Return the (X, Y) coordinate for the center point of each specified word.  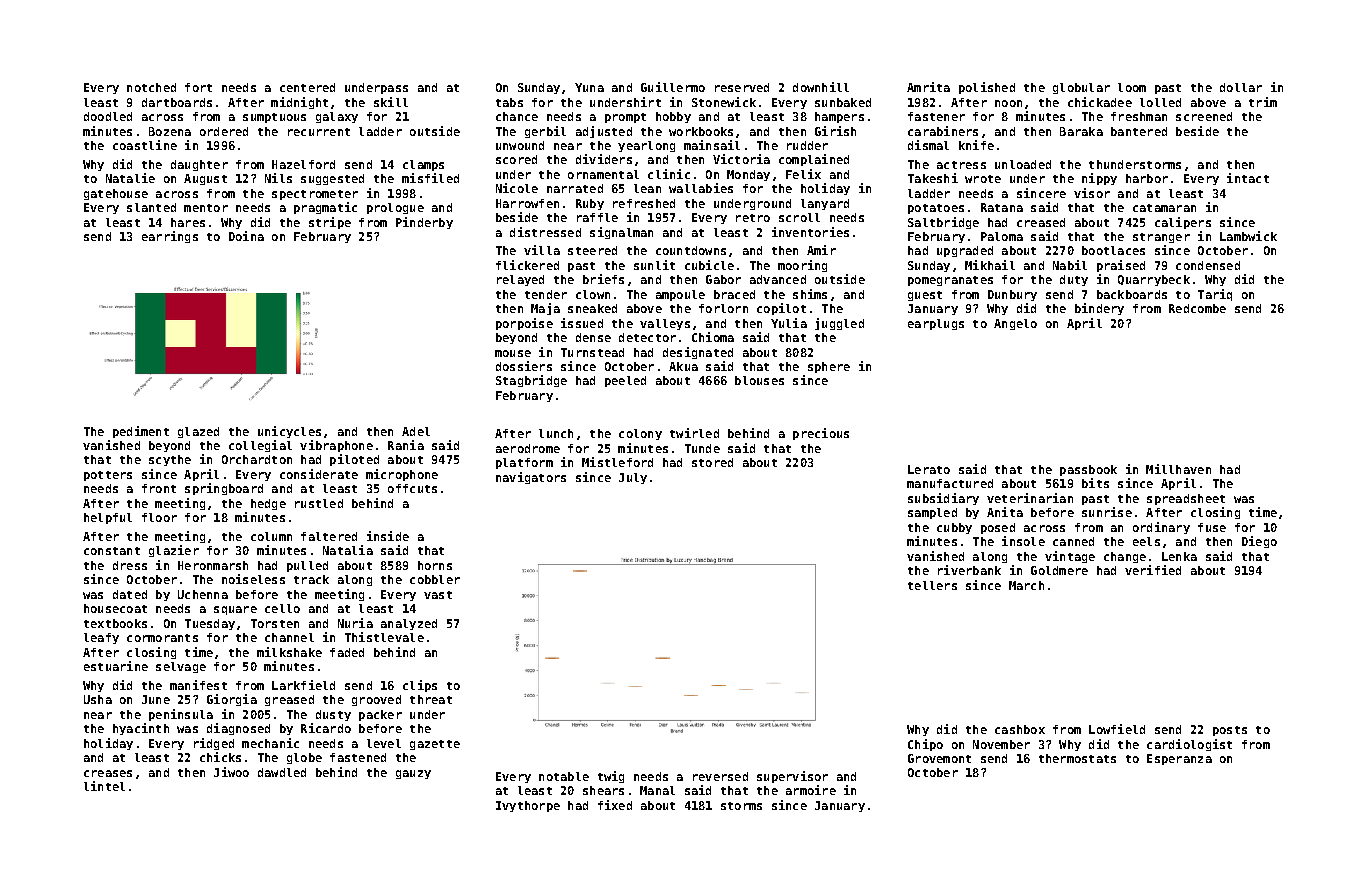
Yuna (589, 87)
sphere (829, 367)
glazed (198, 432)
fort (198, 87)
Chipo (925, 745)
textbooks (115, 623)
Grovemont (939, 758)
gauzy (413, 774)
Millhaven (1178, 469)
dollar (1241, 87)
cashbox (1020, 729)
